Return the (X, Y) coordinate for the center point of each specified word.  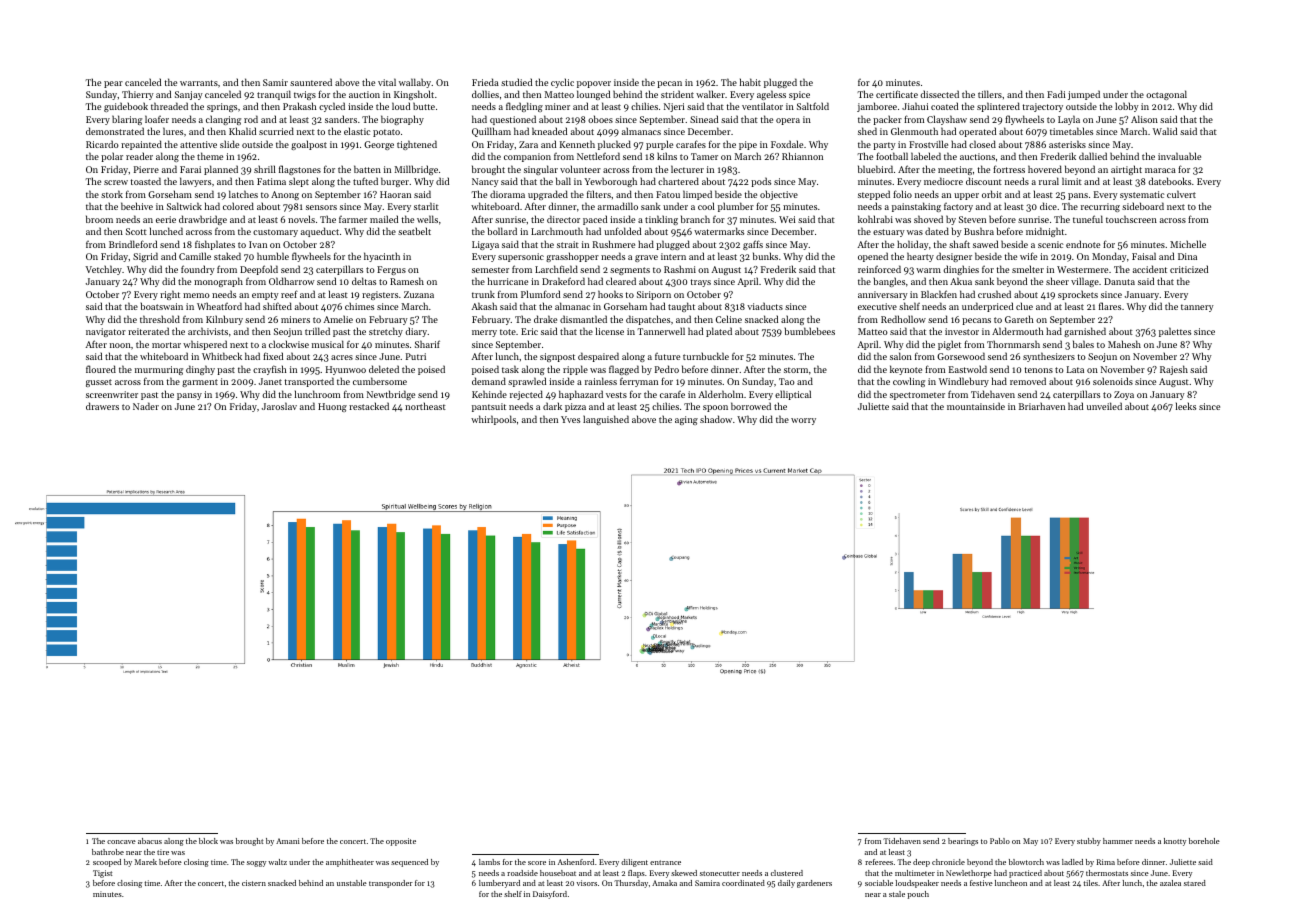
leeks (1186, 406)
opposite (401, 842)
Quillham (491, 132)
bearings (963, 842)
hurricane (508, 281)
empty (265, 296)
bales (1083, 344)
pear (113, 84)
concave (121, 842)
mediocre (943, 181)
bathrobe (108, 852)
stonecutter (720, 873)
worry (803, 421)
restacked (369, 406)
